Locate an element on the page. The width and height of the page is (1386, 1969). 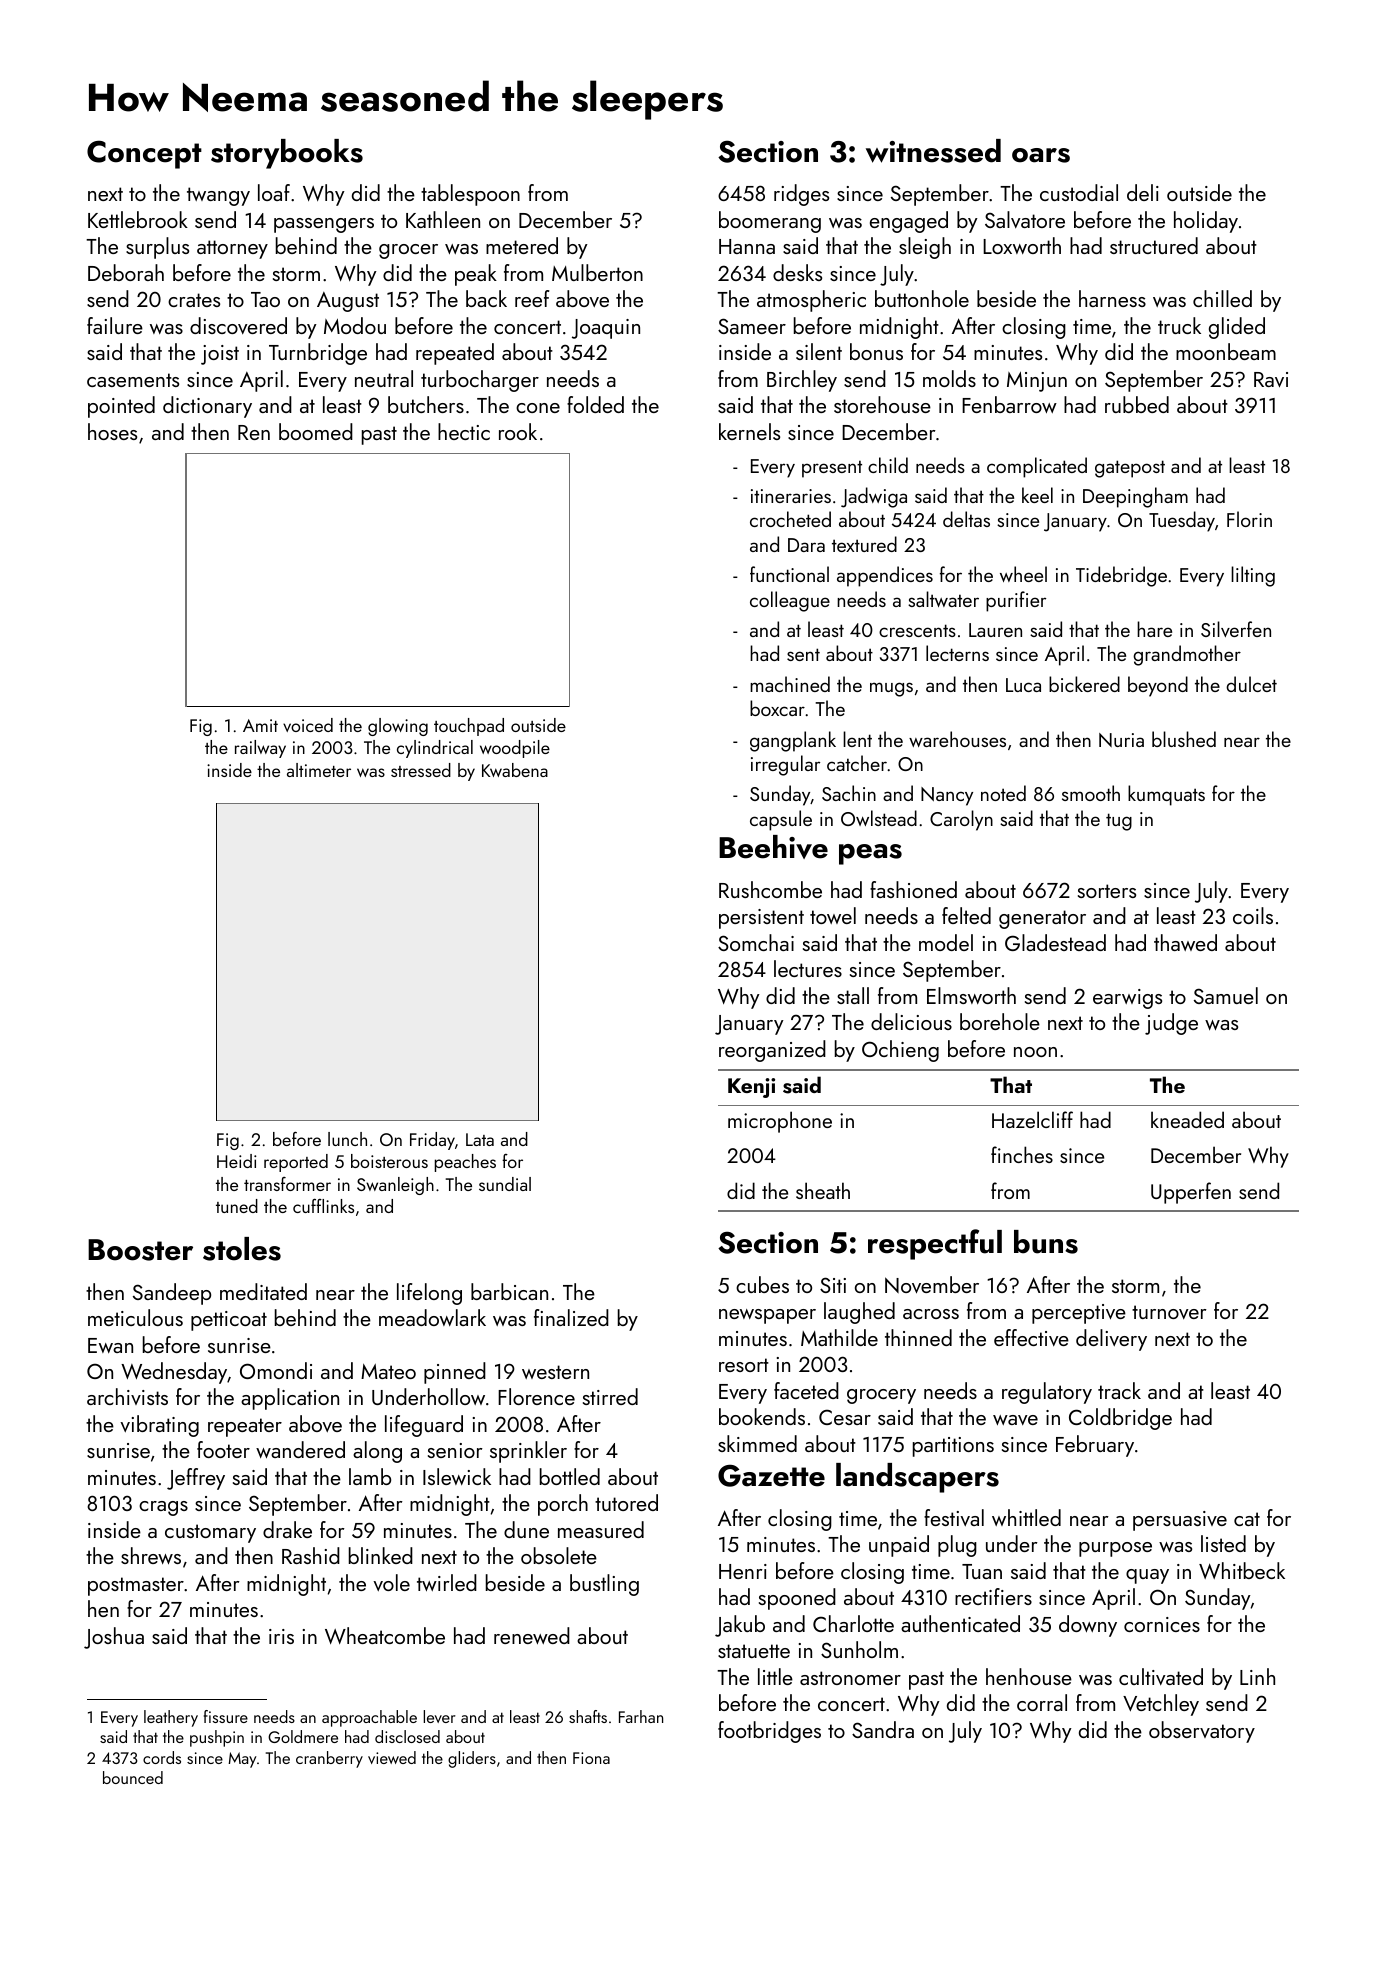
henhouse is located at coordinates (1029, 1676).
